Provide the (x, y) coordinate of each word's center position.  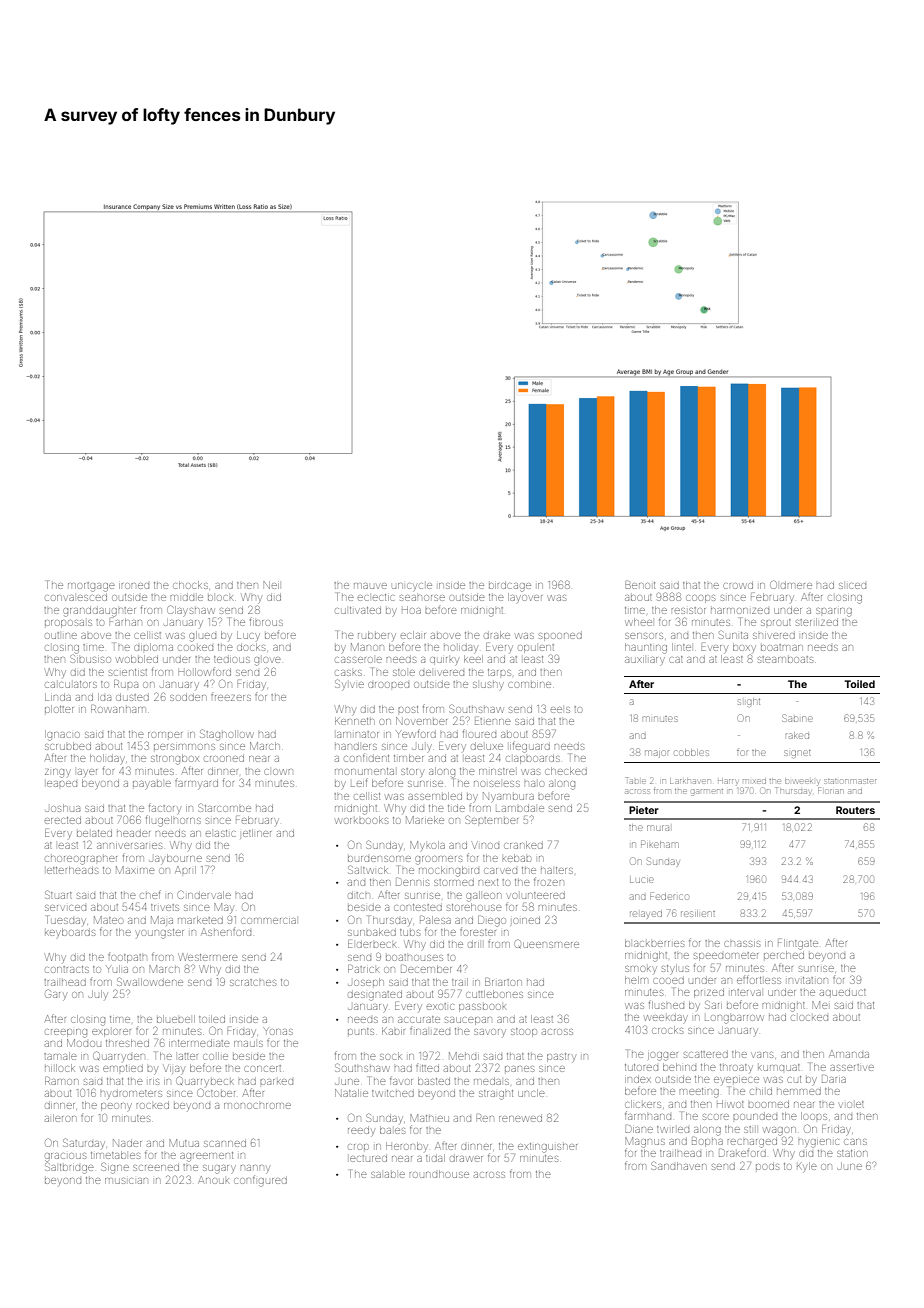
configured (260, 1181)
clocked (810, 1018)
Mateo (108, 920)
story (412, 772)
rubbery (377, 635)
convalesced (76, 598)
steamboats (785, 659)
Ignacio (62, 735)
